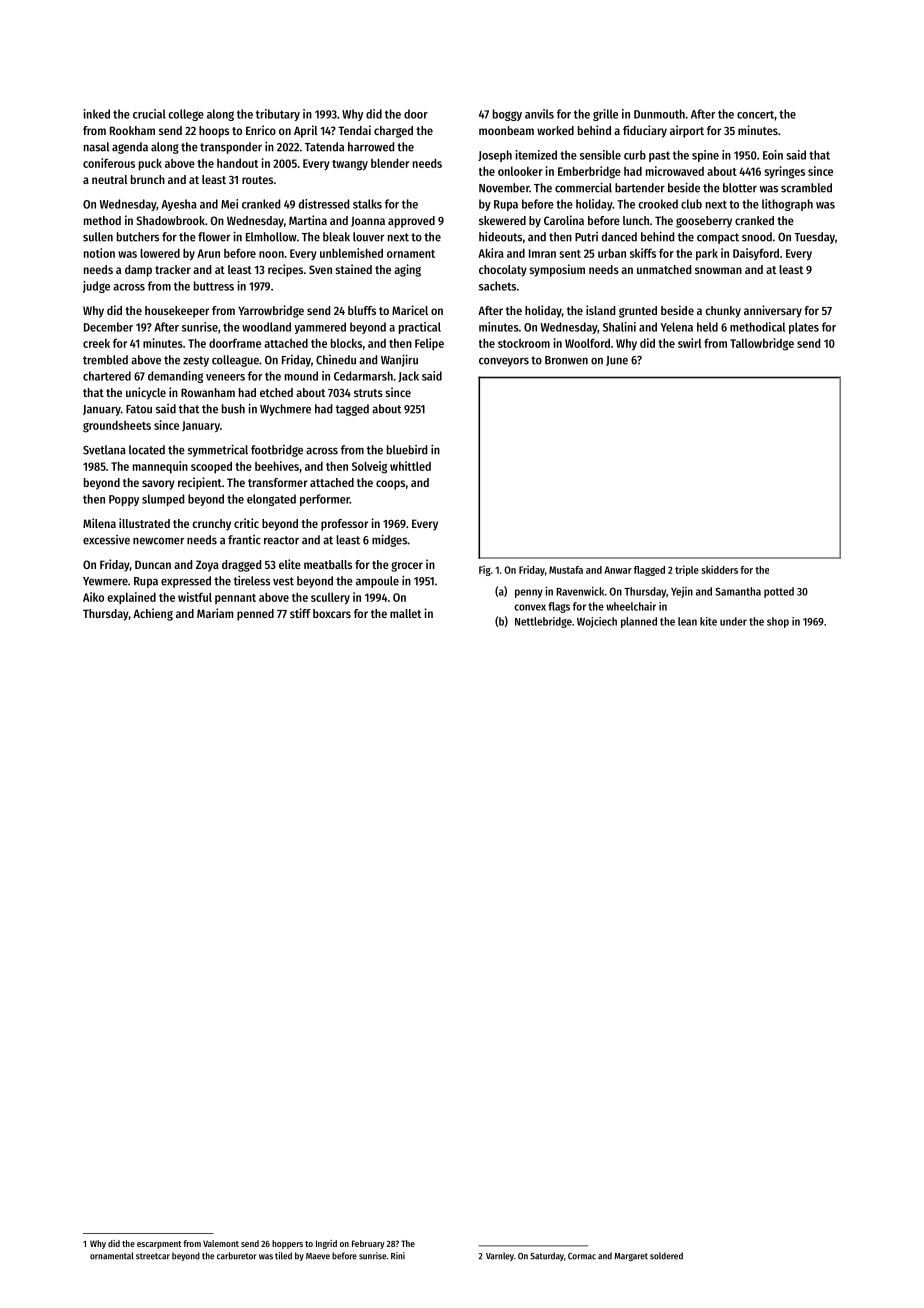 The image size is (924, 1308). I want to click on inked, so click(97, 114).
